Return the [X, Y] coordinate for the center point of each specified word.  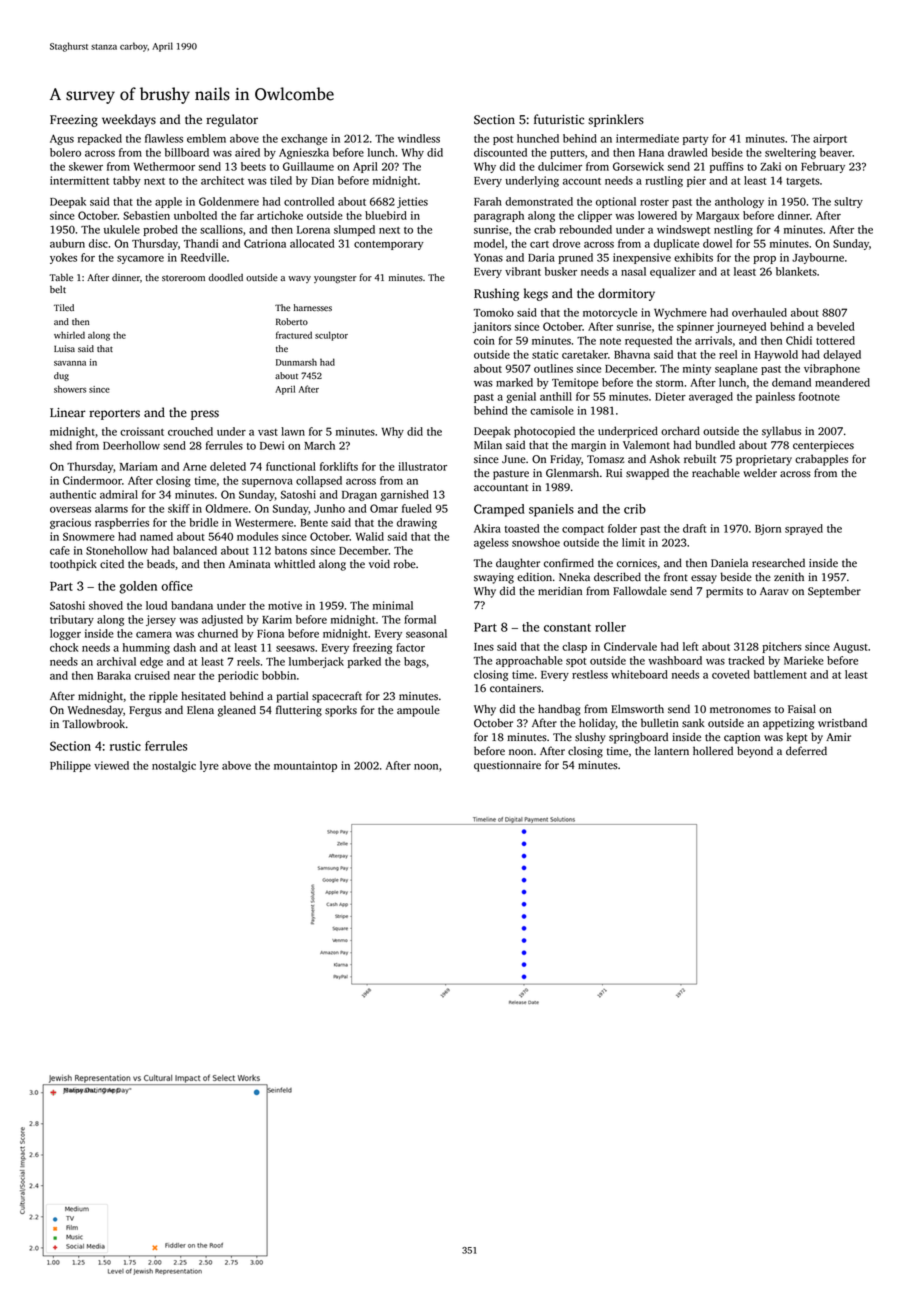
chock [64, 647]
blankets [796, 271]
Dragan [359, 496]
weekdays [129, 120]
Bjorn [768, 529]
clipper [595, 216]
